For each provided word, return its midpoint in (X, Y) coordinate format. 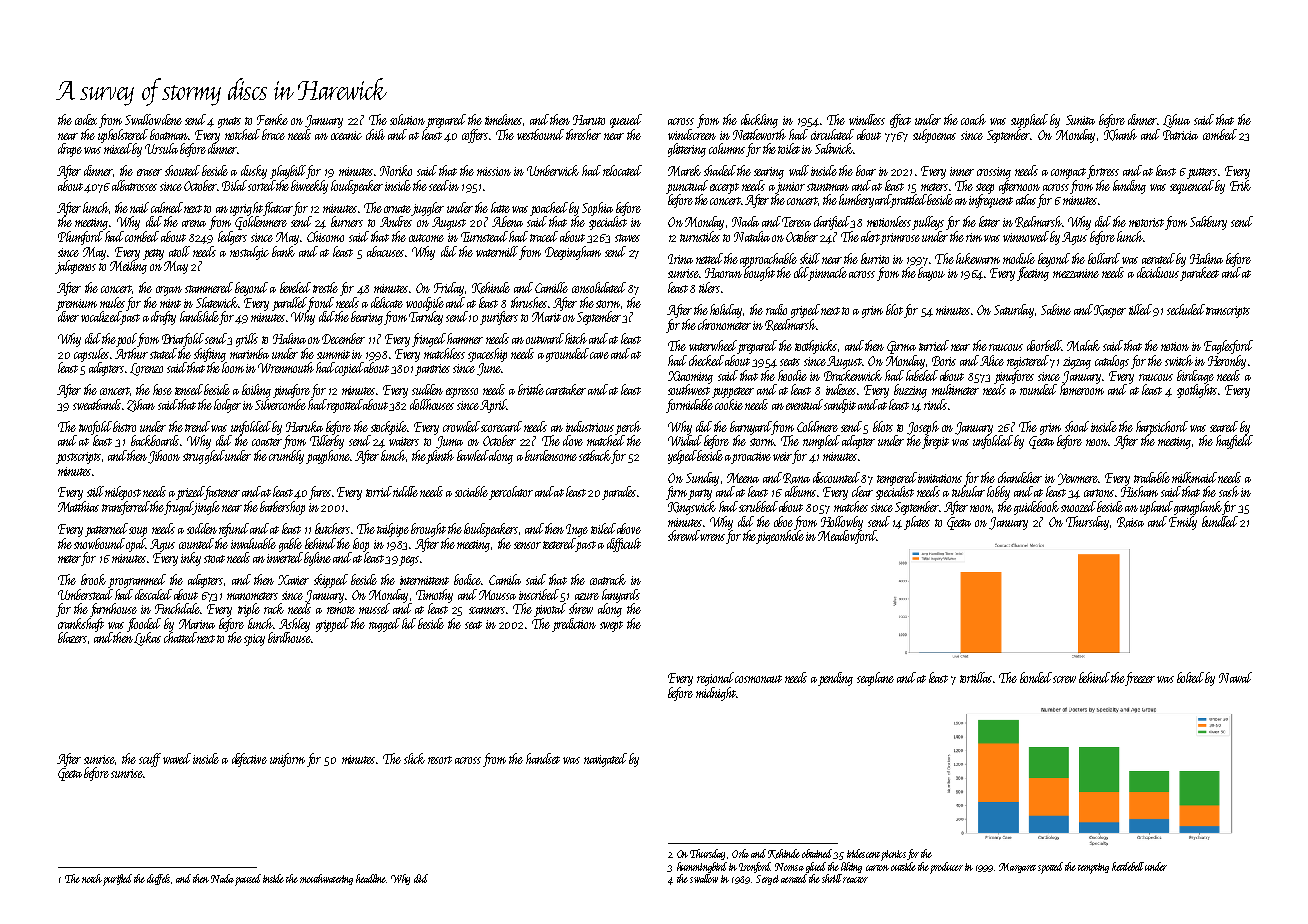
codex (86, 119)
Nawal (1235, 677)
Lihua (1176, 121)
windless (867, 119)
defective (249, 760)
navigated (605, 760)
